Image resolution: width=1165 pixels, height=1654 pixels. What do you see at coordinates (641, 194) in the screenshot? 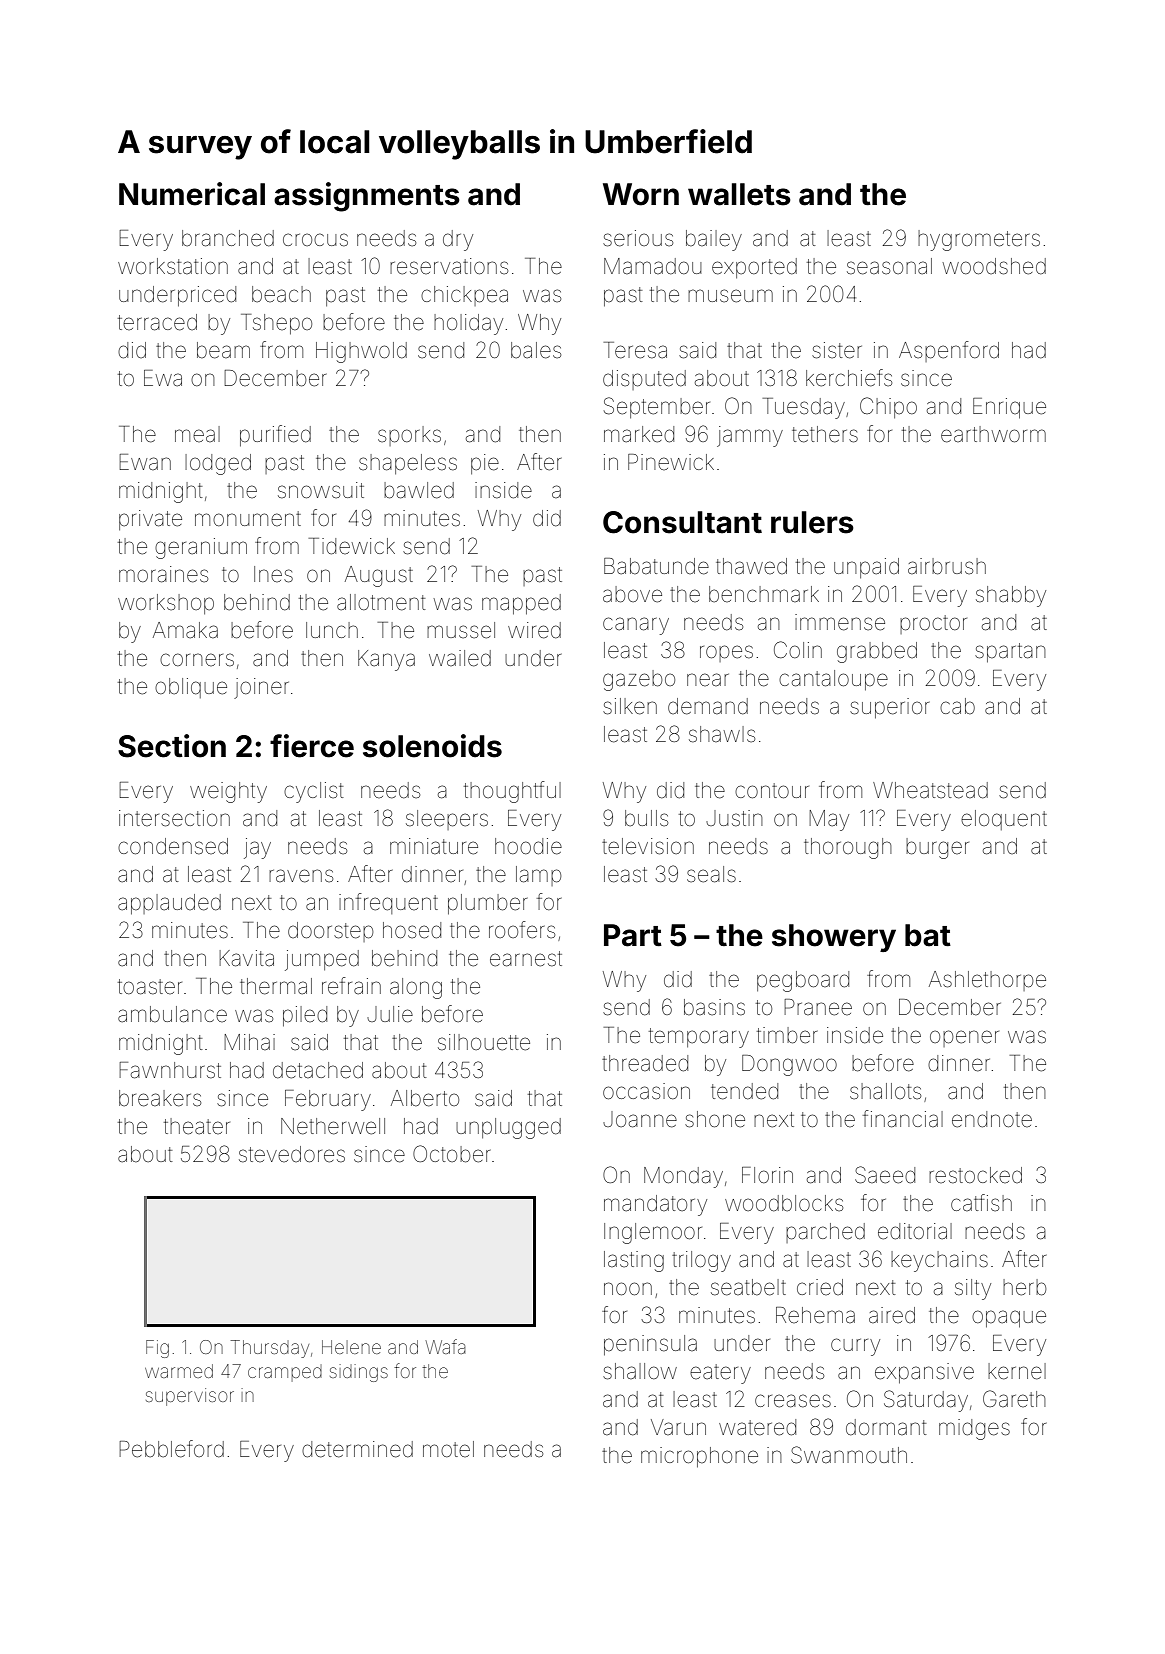
I see `Worn` at bounding box center [641, 194].
